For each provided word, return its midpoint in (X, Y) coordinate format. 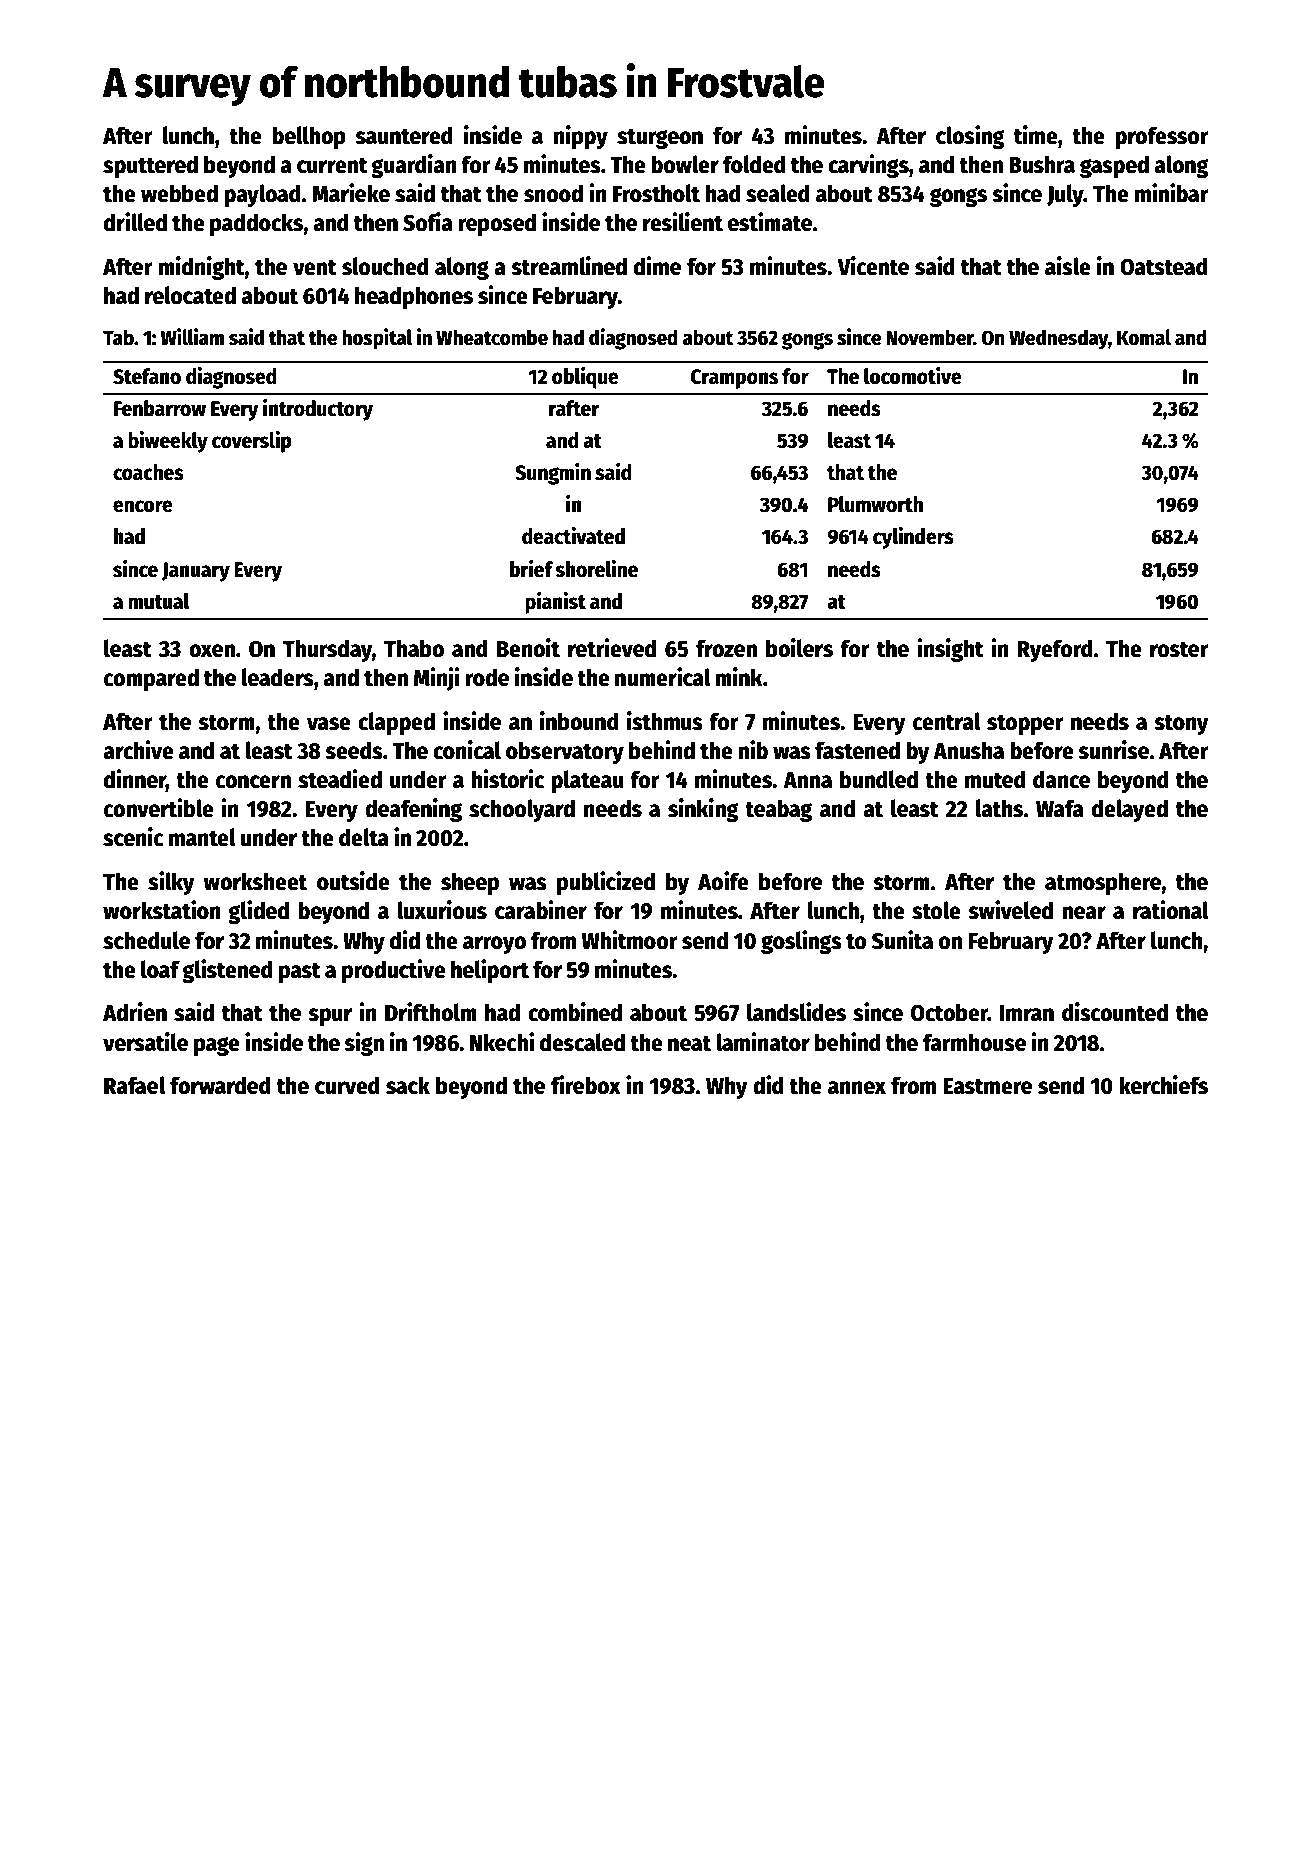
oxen (212, 651)
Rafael (134, 1085)
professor (1162, 137)
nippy (581, 137)
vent (315, 267)
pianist (555, 603)
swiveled (1010, 910)
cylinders (913, 538)
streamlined (569, 266)
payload (262, 195)
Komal (1144, 337)
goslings (801, 942)
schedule (146, 940)
